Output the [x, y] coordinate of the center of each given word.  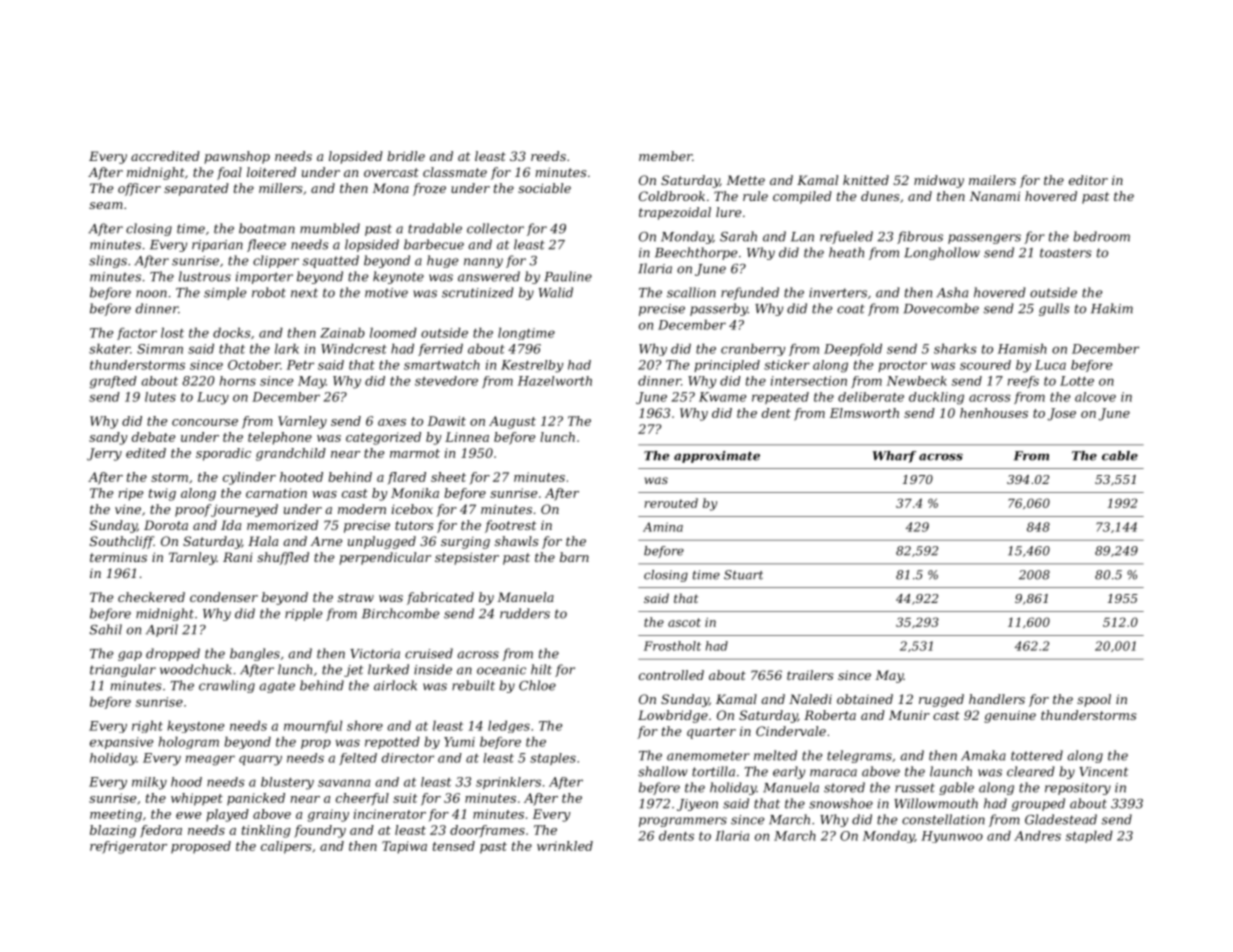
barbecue [434, 244]
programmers [683, 822]
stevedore [446, 381]
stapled [1089, 836]
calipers [286, 847]
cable [1120, 456]
